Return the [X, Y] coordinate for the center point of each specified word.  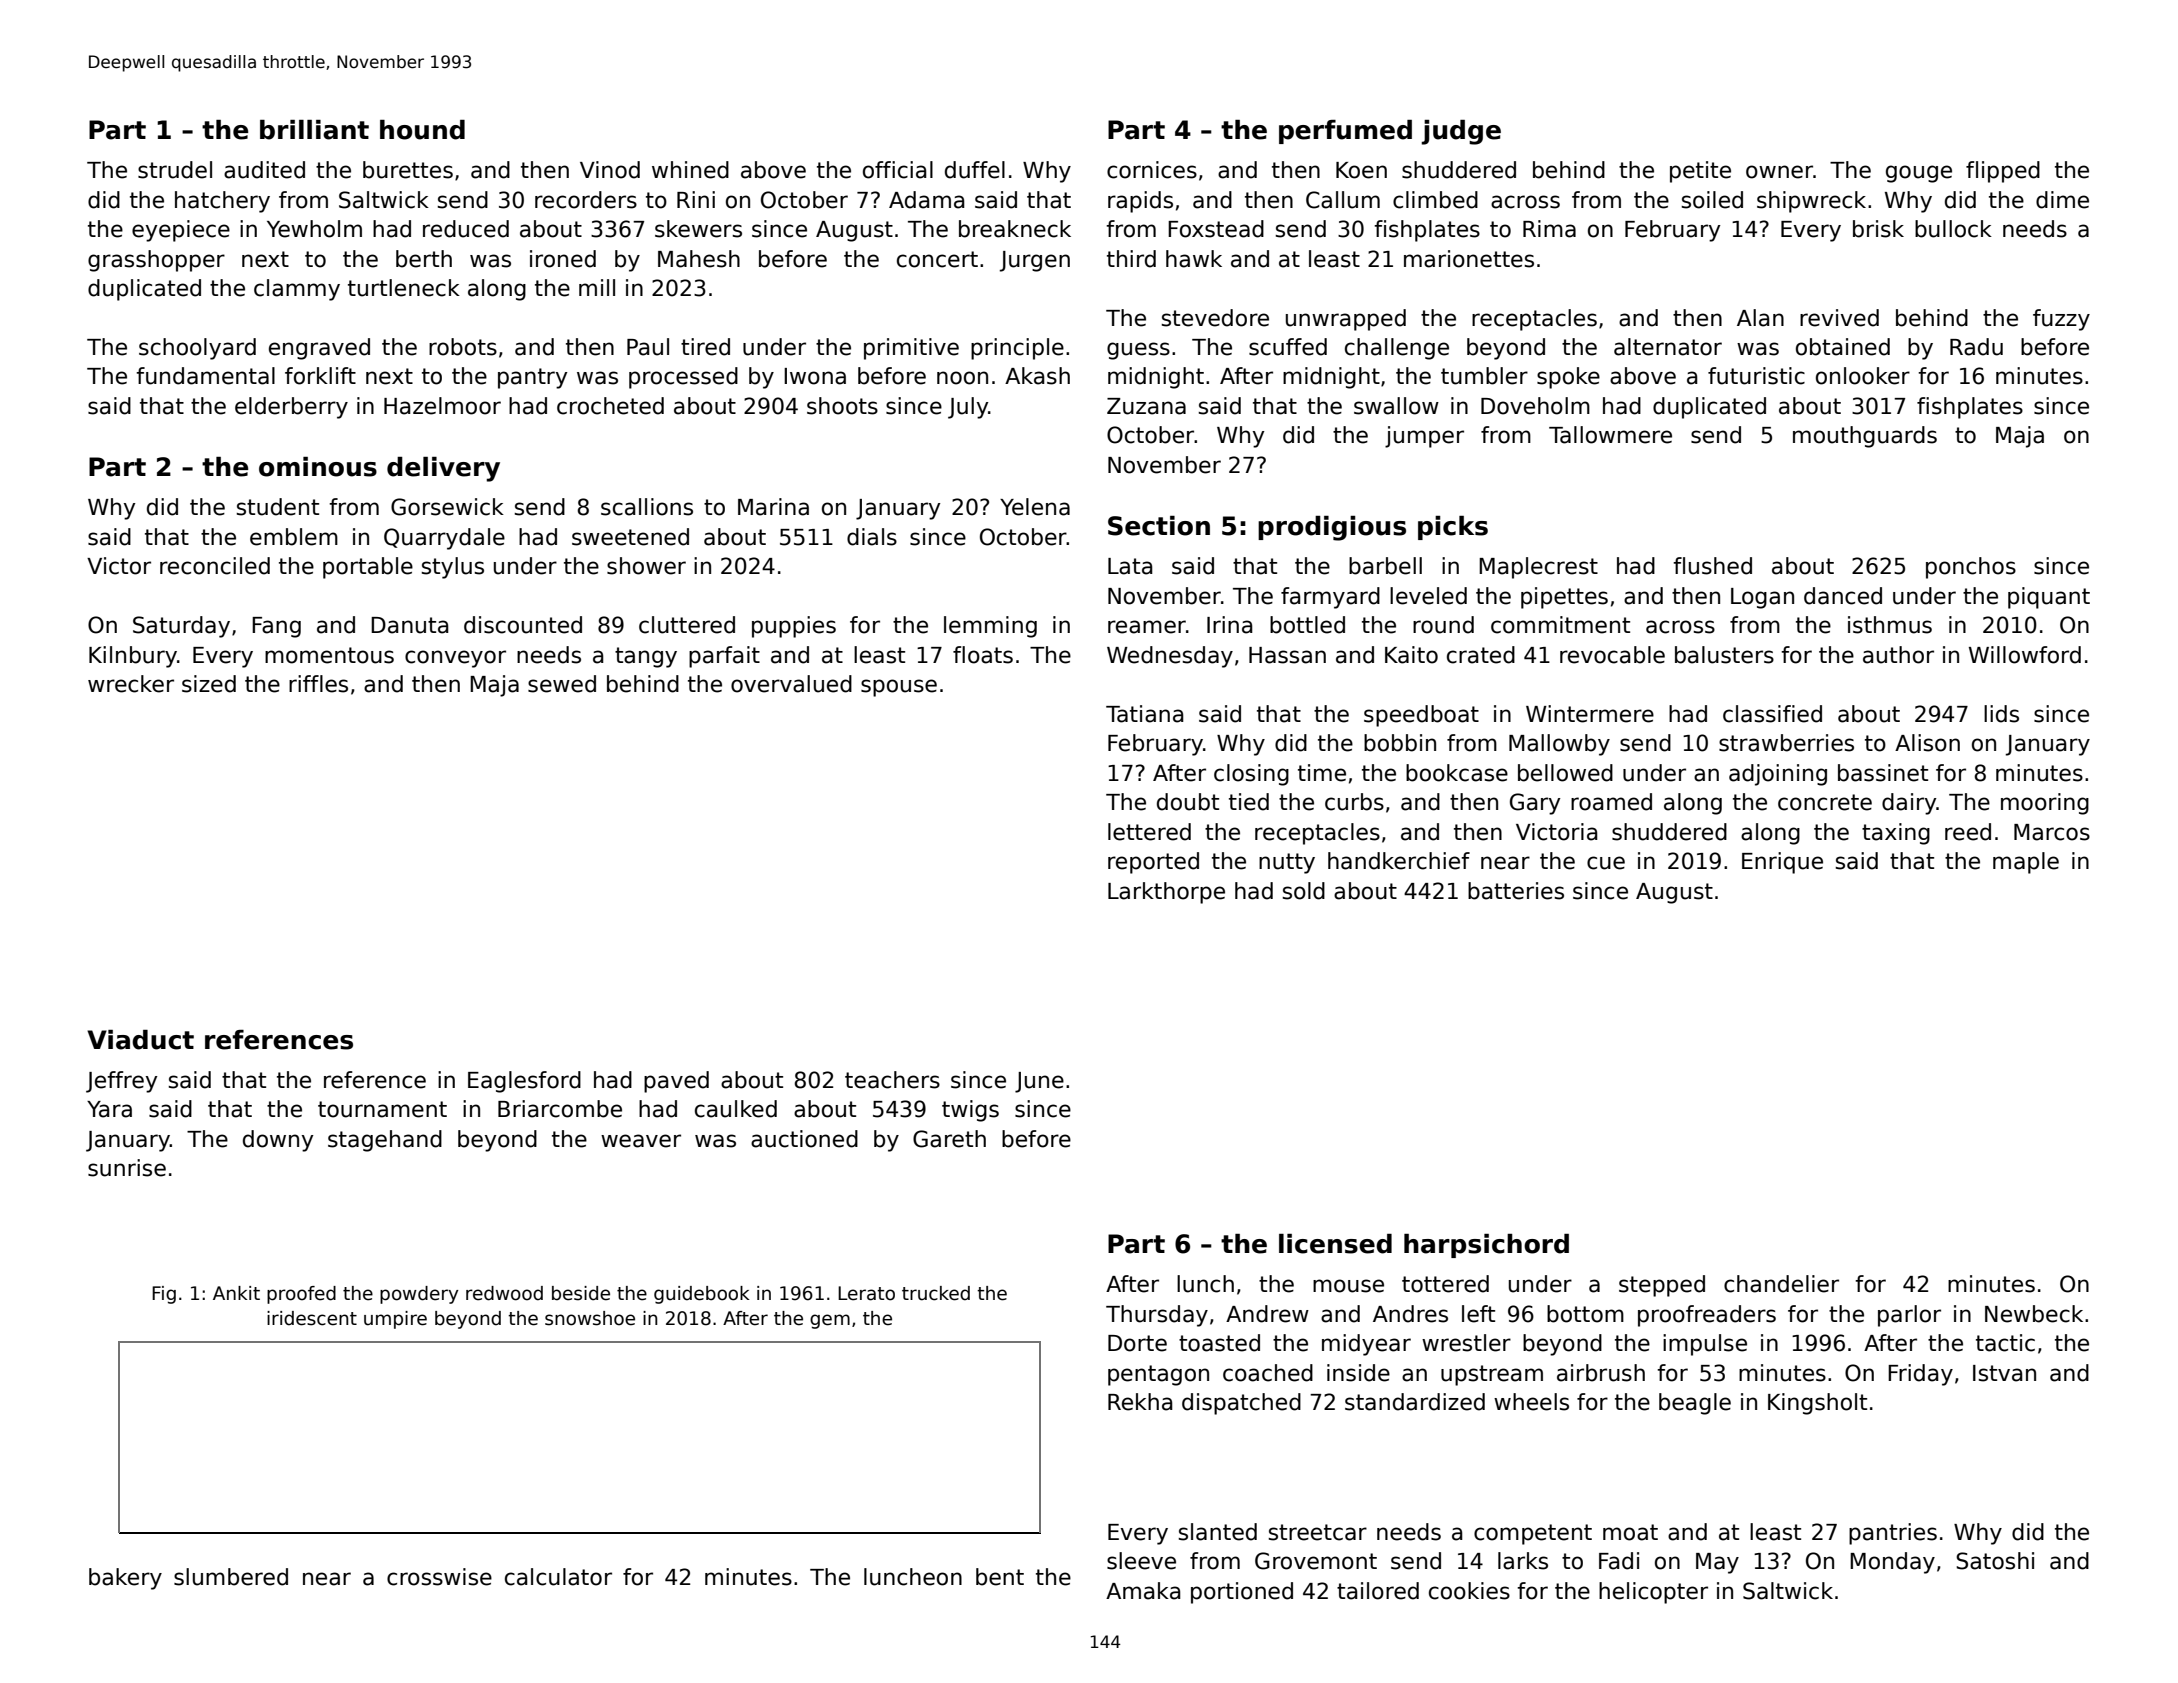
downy [278, 1141]
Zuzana [1146, 406]
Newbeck [2034, 1314]
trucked [936, 1293]
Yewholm [314, 229]
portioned [1242, 1593]
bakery [125, 1579]
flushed [1712, 566]
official [898, 170]
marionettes [1469, 259]
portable [368, 568]
